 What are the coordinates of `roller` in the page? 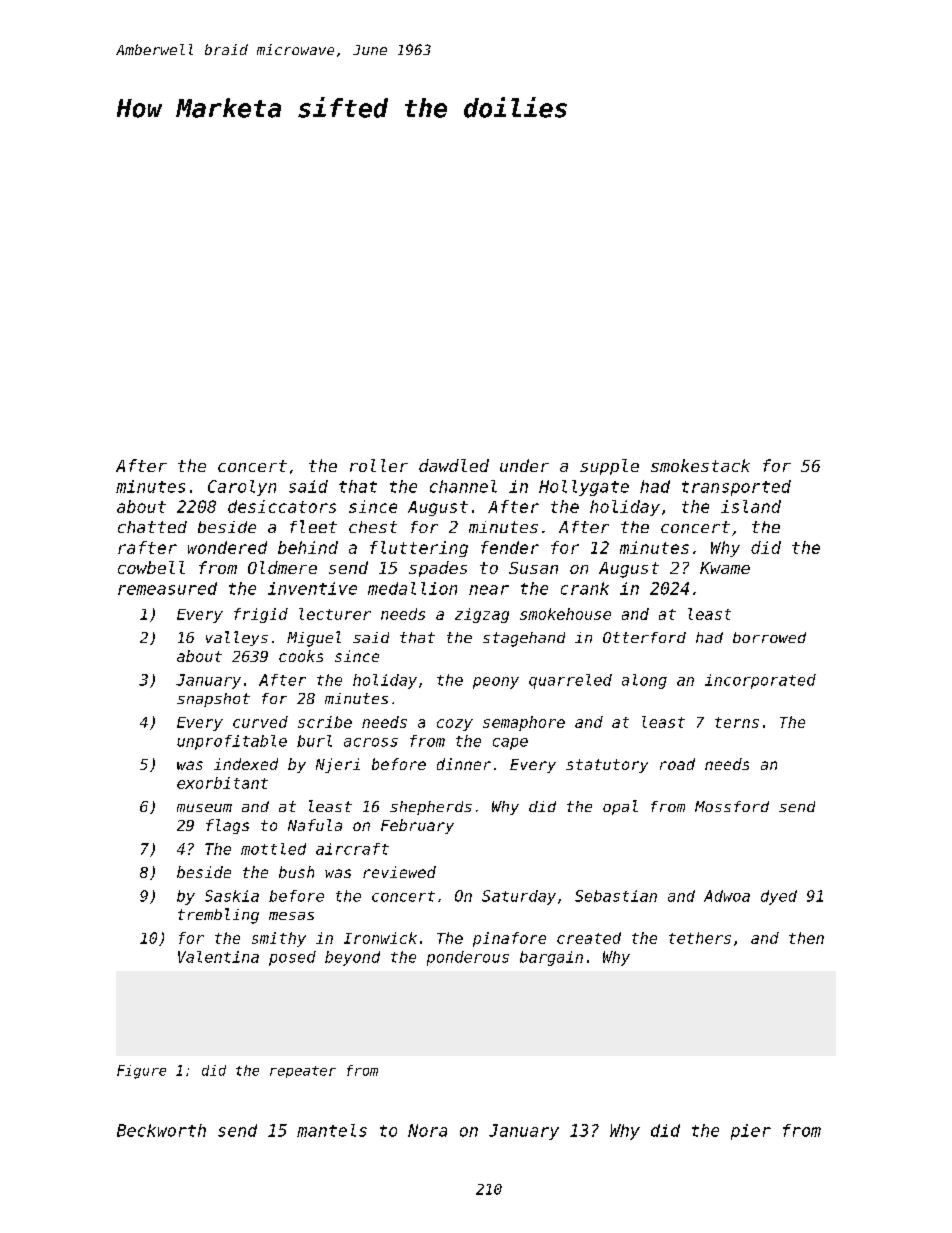 It's located at (379, 465).
